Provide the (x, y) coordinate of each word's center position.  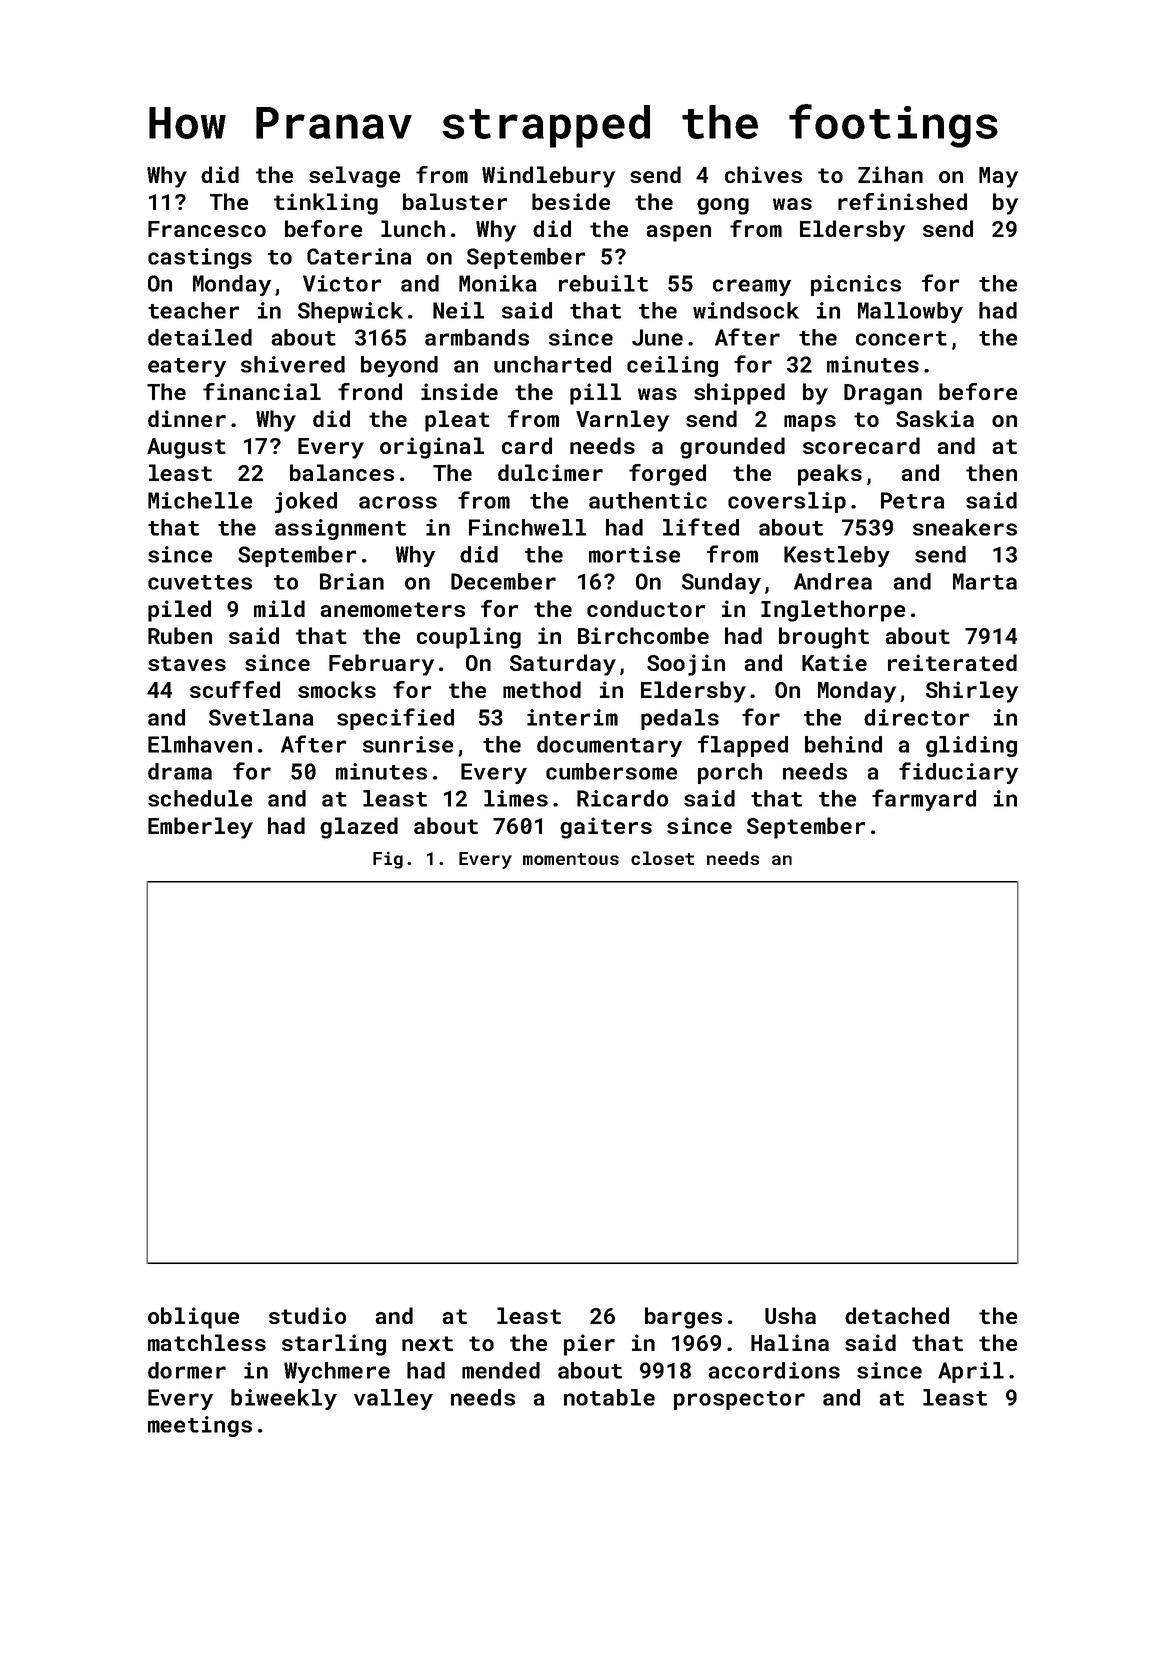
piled (179, 611)
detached (897, 1315)
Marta (985, 581)
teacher (193, 310)
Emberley (200, 828)
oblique (193, 1318)
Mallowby (910, 312)
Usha (790, 1315)
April (971, 1372)
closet (662, 858)
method (542, 689)
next (427, 1343)
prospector (739, 1400)
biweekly (284, 1399)
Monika (497, 283)
